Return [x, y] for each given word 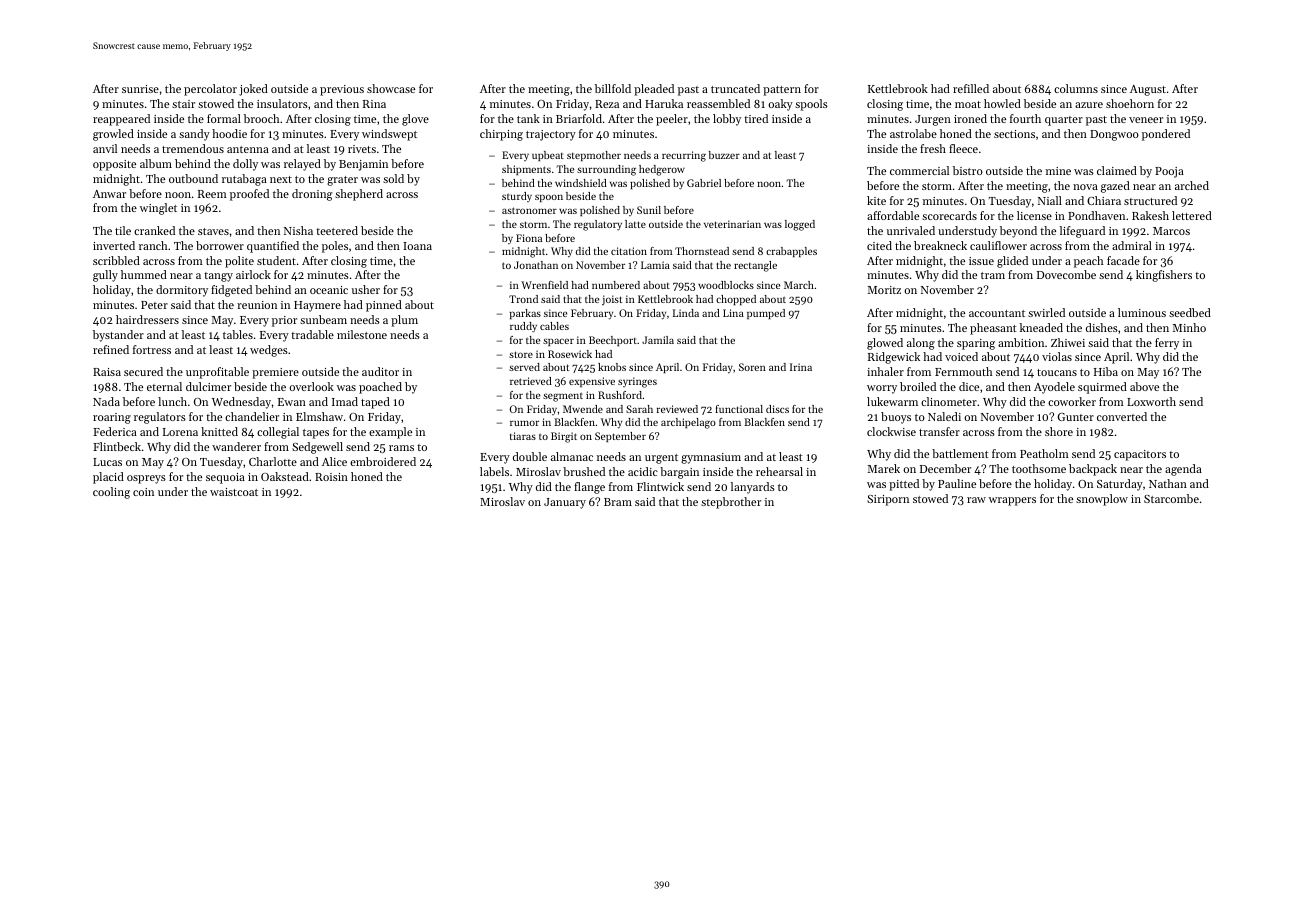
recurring [684, 156]
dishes [1102, 327]
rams [401, 448]
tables [238, 334]
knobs [612, 367]
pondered [1166, 135]
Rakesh [1150, 215]
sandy [194, 135]
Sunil [649, 210]
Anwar [109, 194]
